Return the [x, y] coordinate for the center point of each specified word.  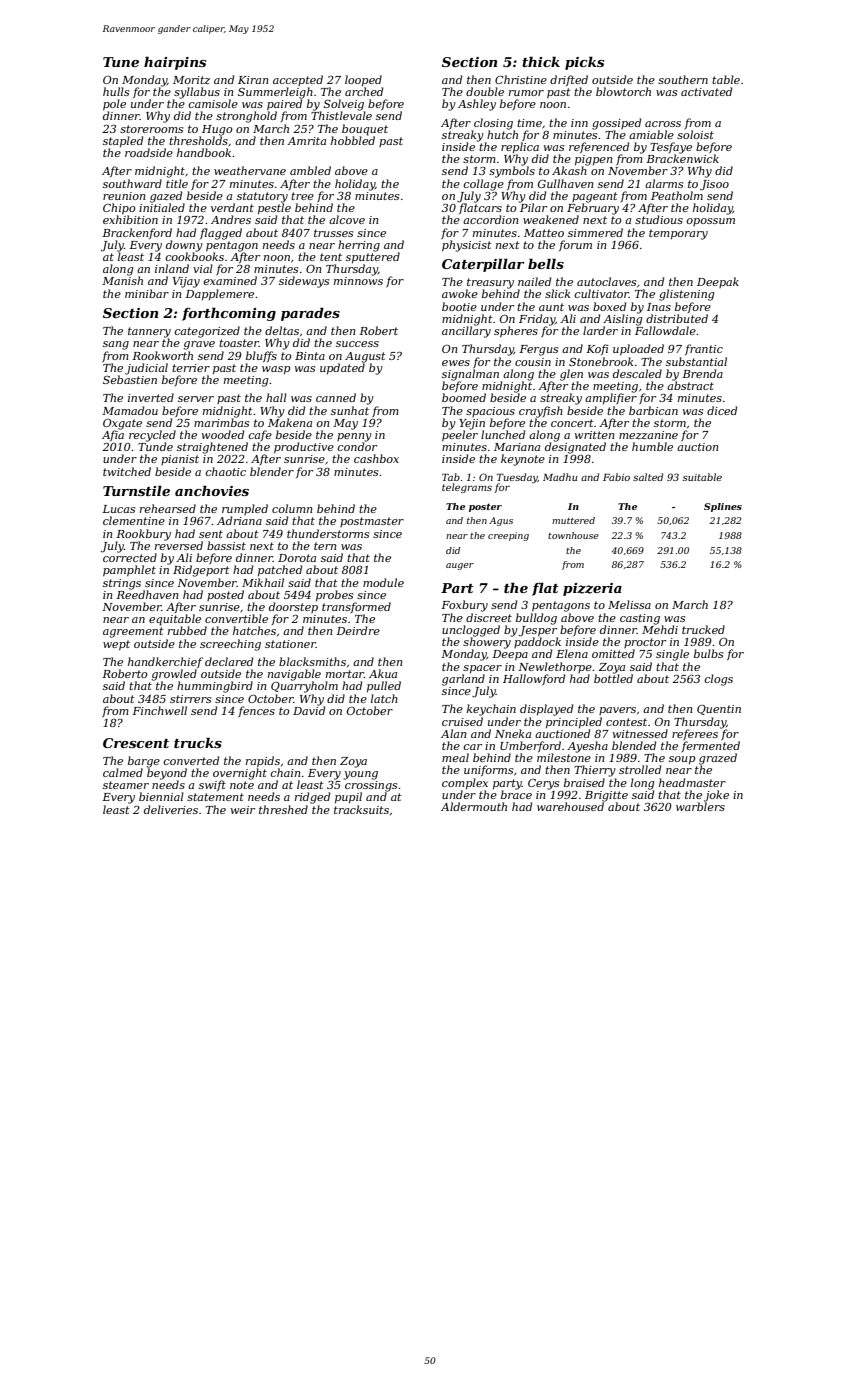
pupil [348, 797]
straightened [212, 448]
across [663, 124]
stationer [290, 644]
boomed [464, 397]
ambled [310, 170]
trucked [703, 629]
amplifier [611, 398]
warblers [700, 806]
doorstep [293, 607]
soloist [695, 134]
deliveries [171, 809]
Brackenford [137, 233]
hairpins [175, 63]
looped [363, 80]
